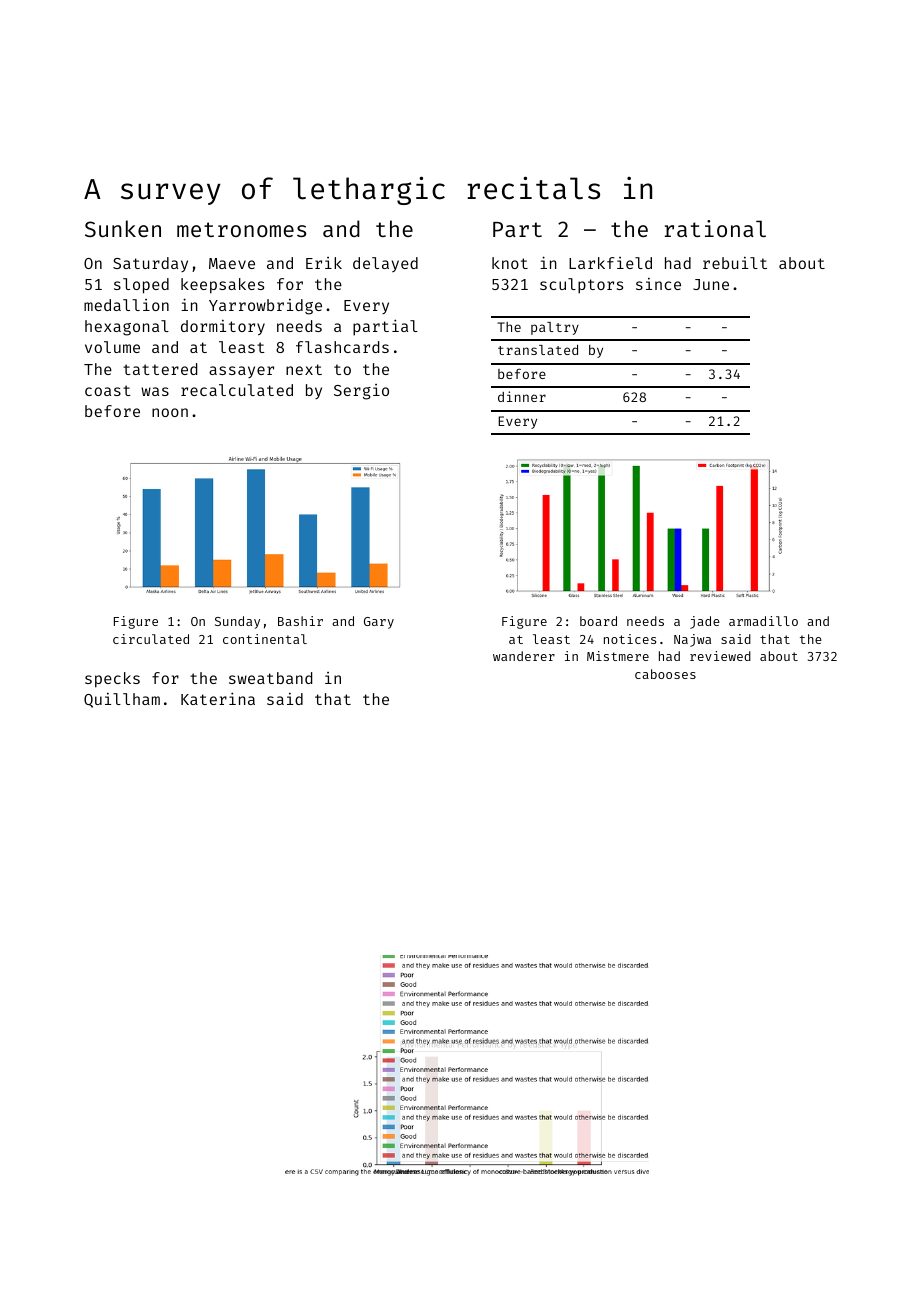  I want to click on Quillham, so click(122, 700).
